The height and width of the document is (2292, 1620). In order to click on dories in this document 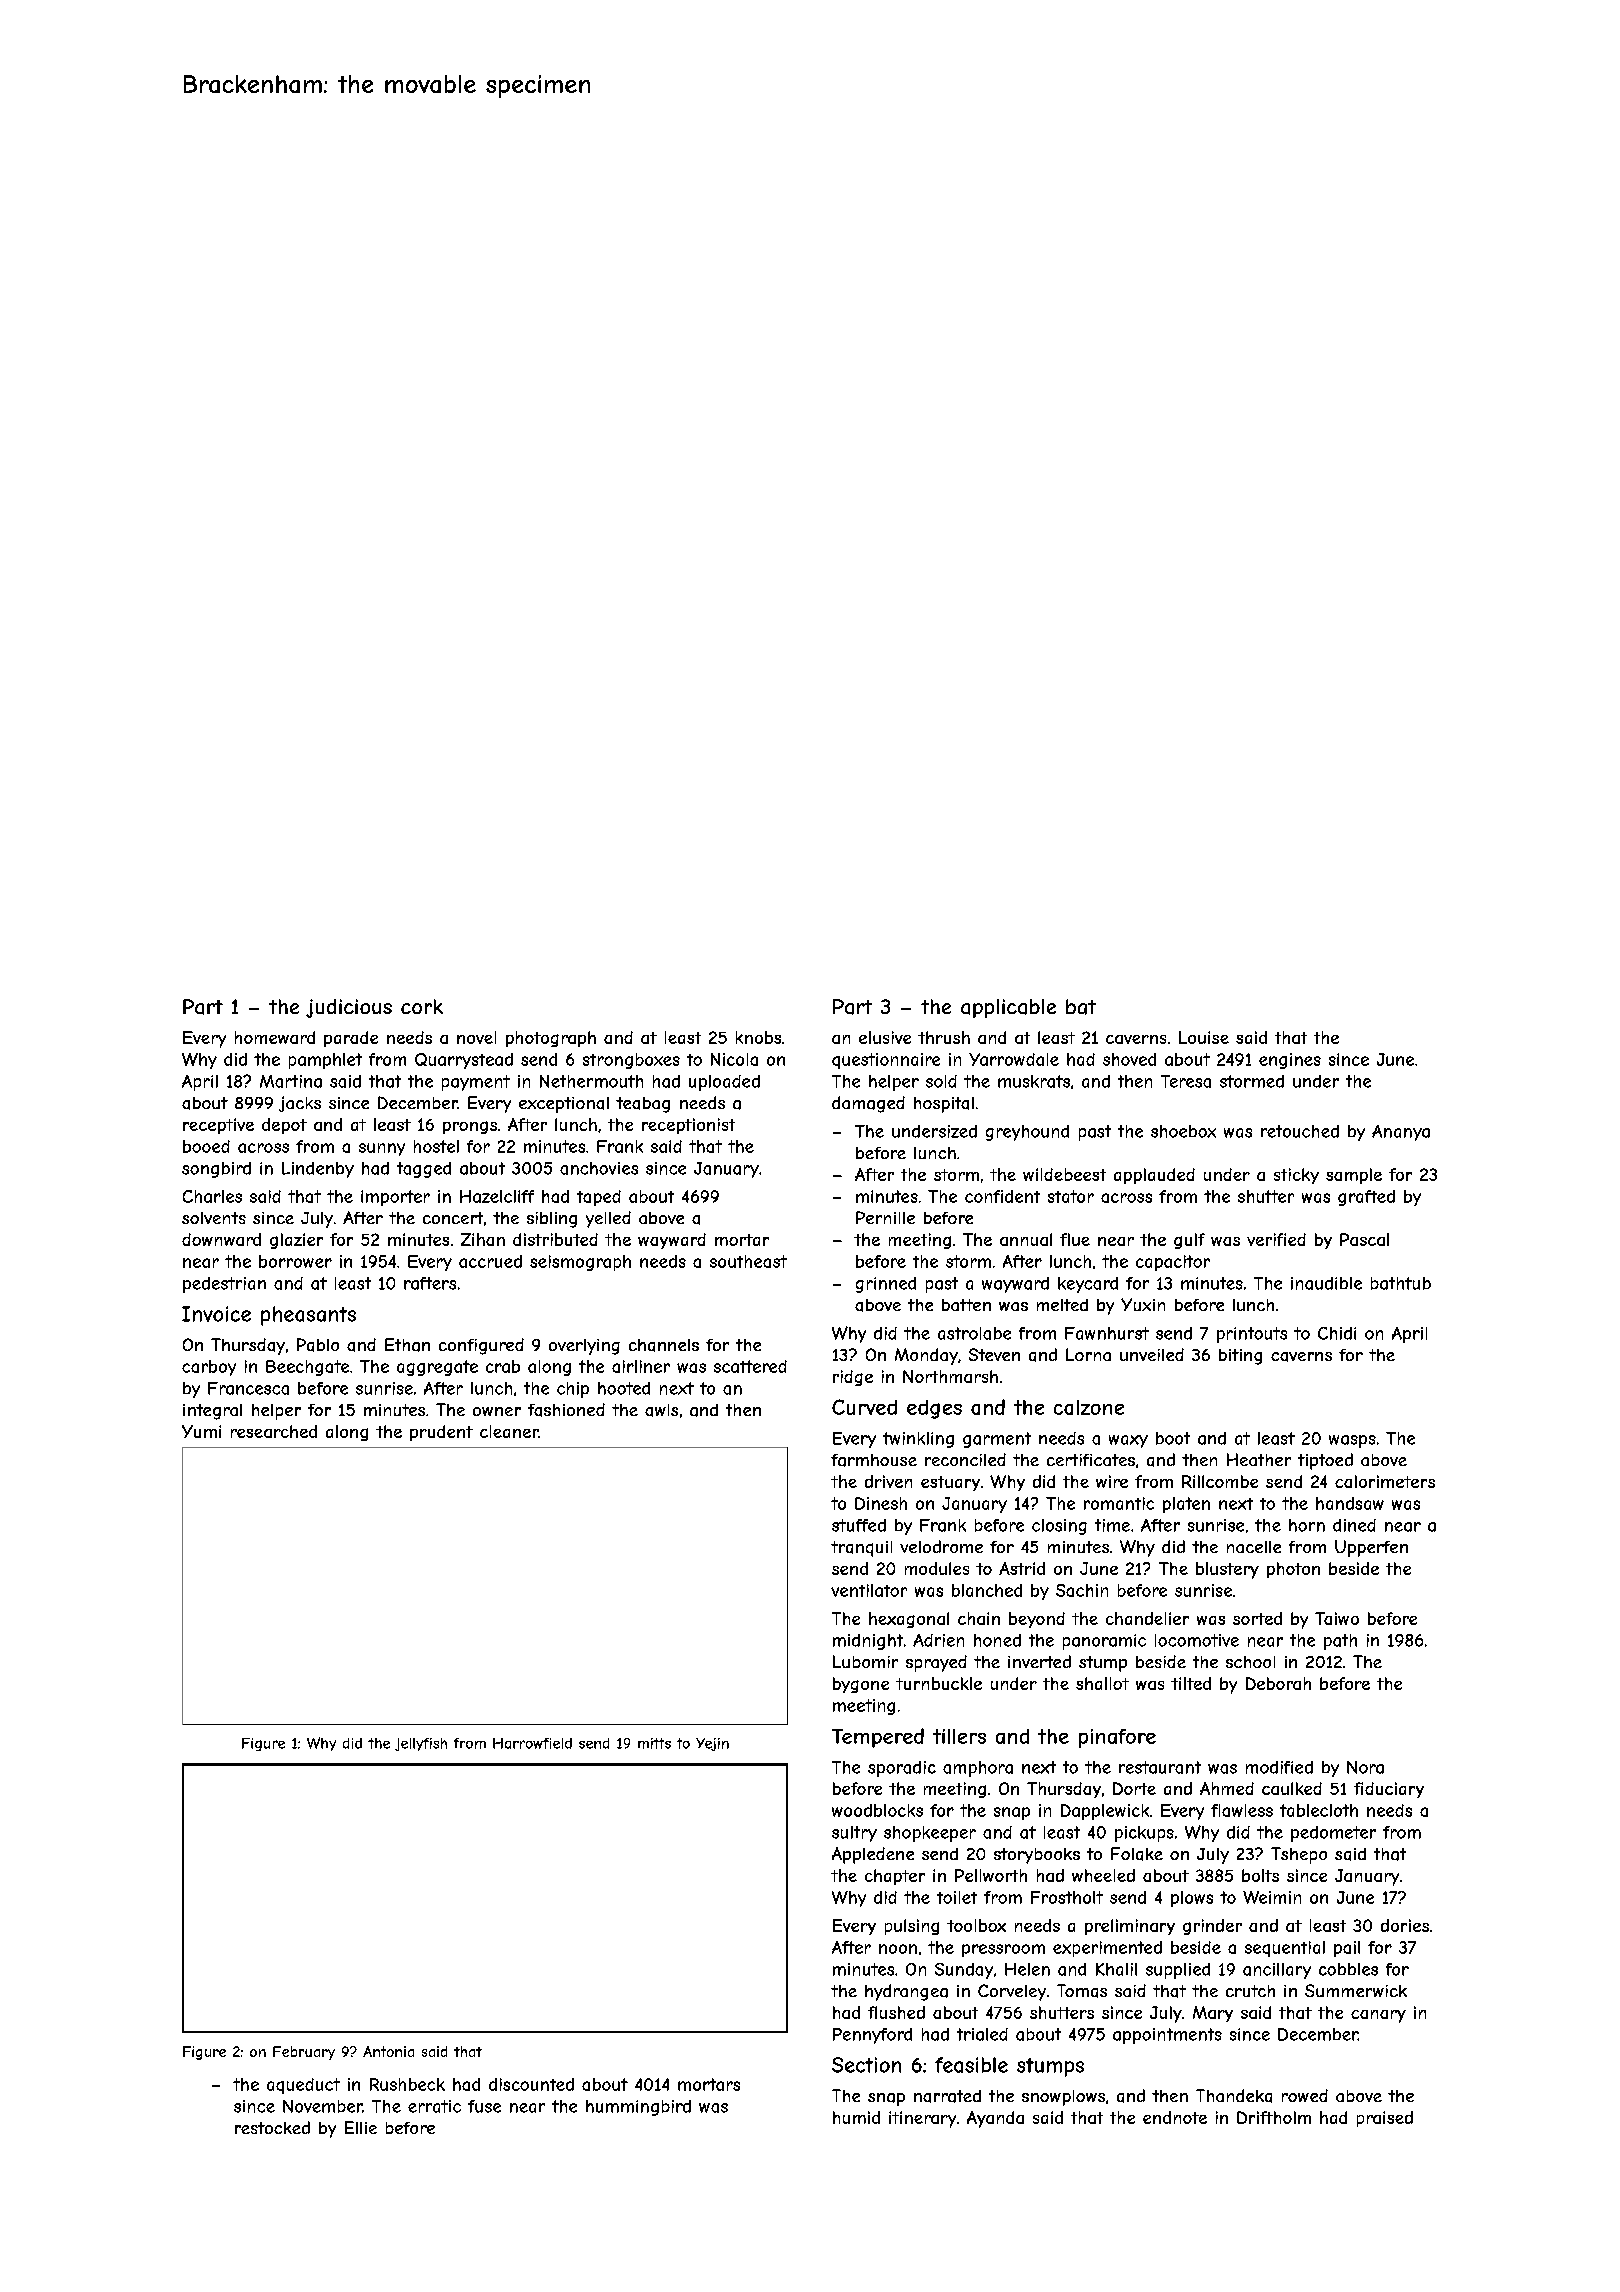, I will do `click(1405, 1925)`.
